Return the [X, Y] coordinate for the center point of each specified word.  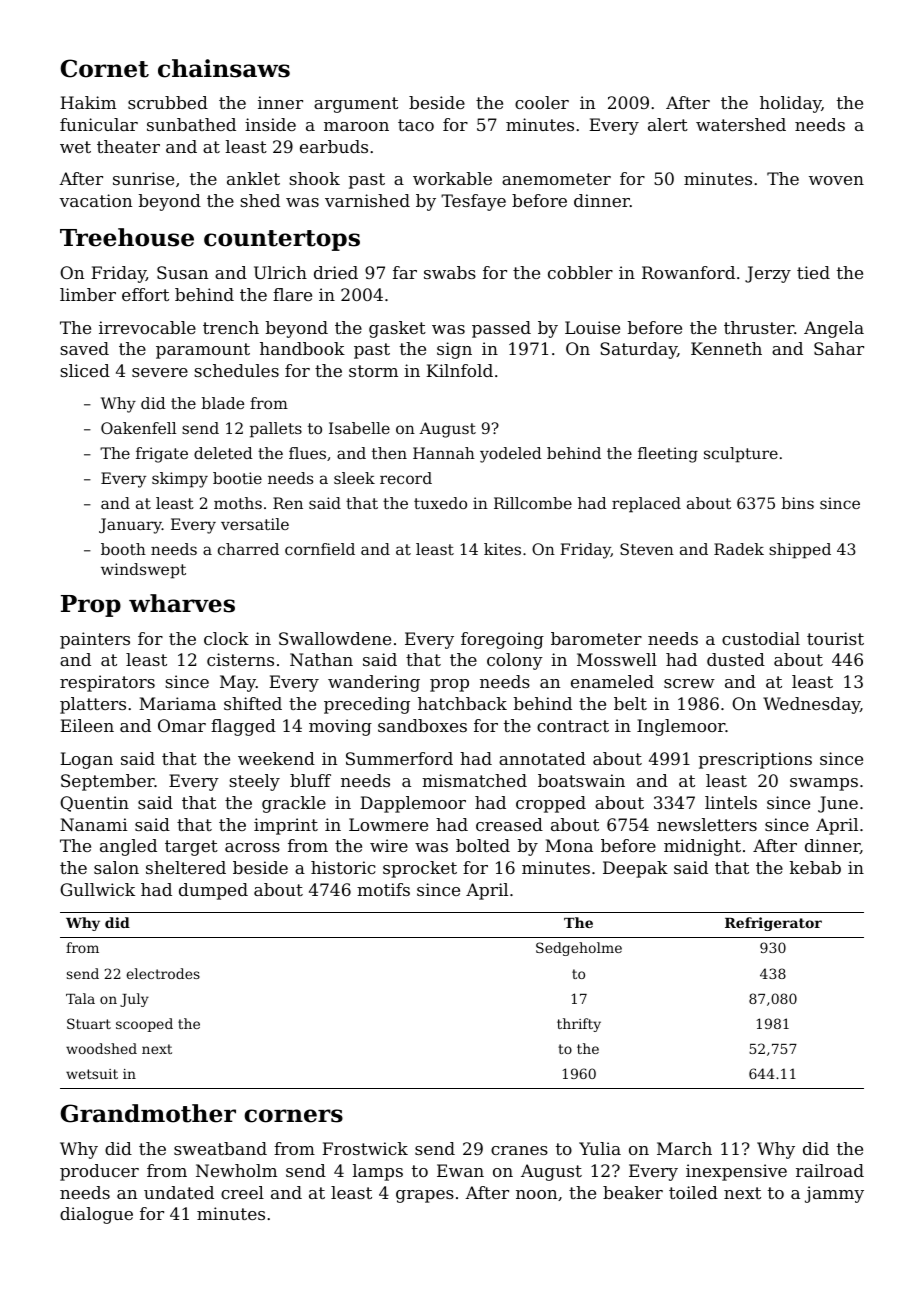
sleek [354, 478]
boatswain [581, 780]
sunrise [143, 178]
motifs [383, 889]
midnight [702, 847]
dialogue [96, 1215]
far [405, 272]
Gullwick [97, 889]
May [238, 683]
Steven [647, 549]
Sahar [839, 348]
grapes [425, 1196]
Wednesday [811, 705]
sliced [85, 370]
